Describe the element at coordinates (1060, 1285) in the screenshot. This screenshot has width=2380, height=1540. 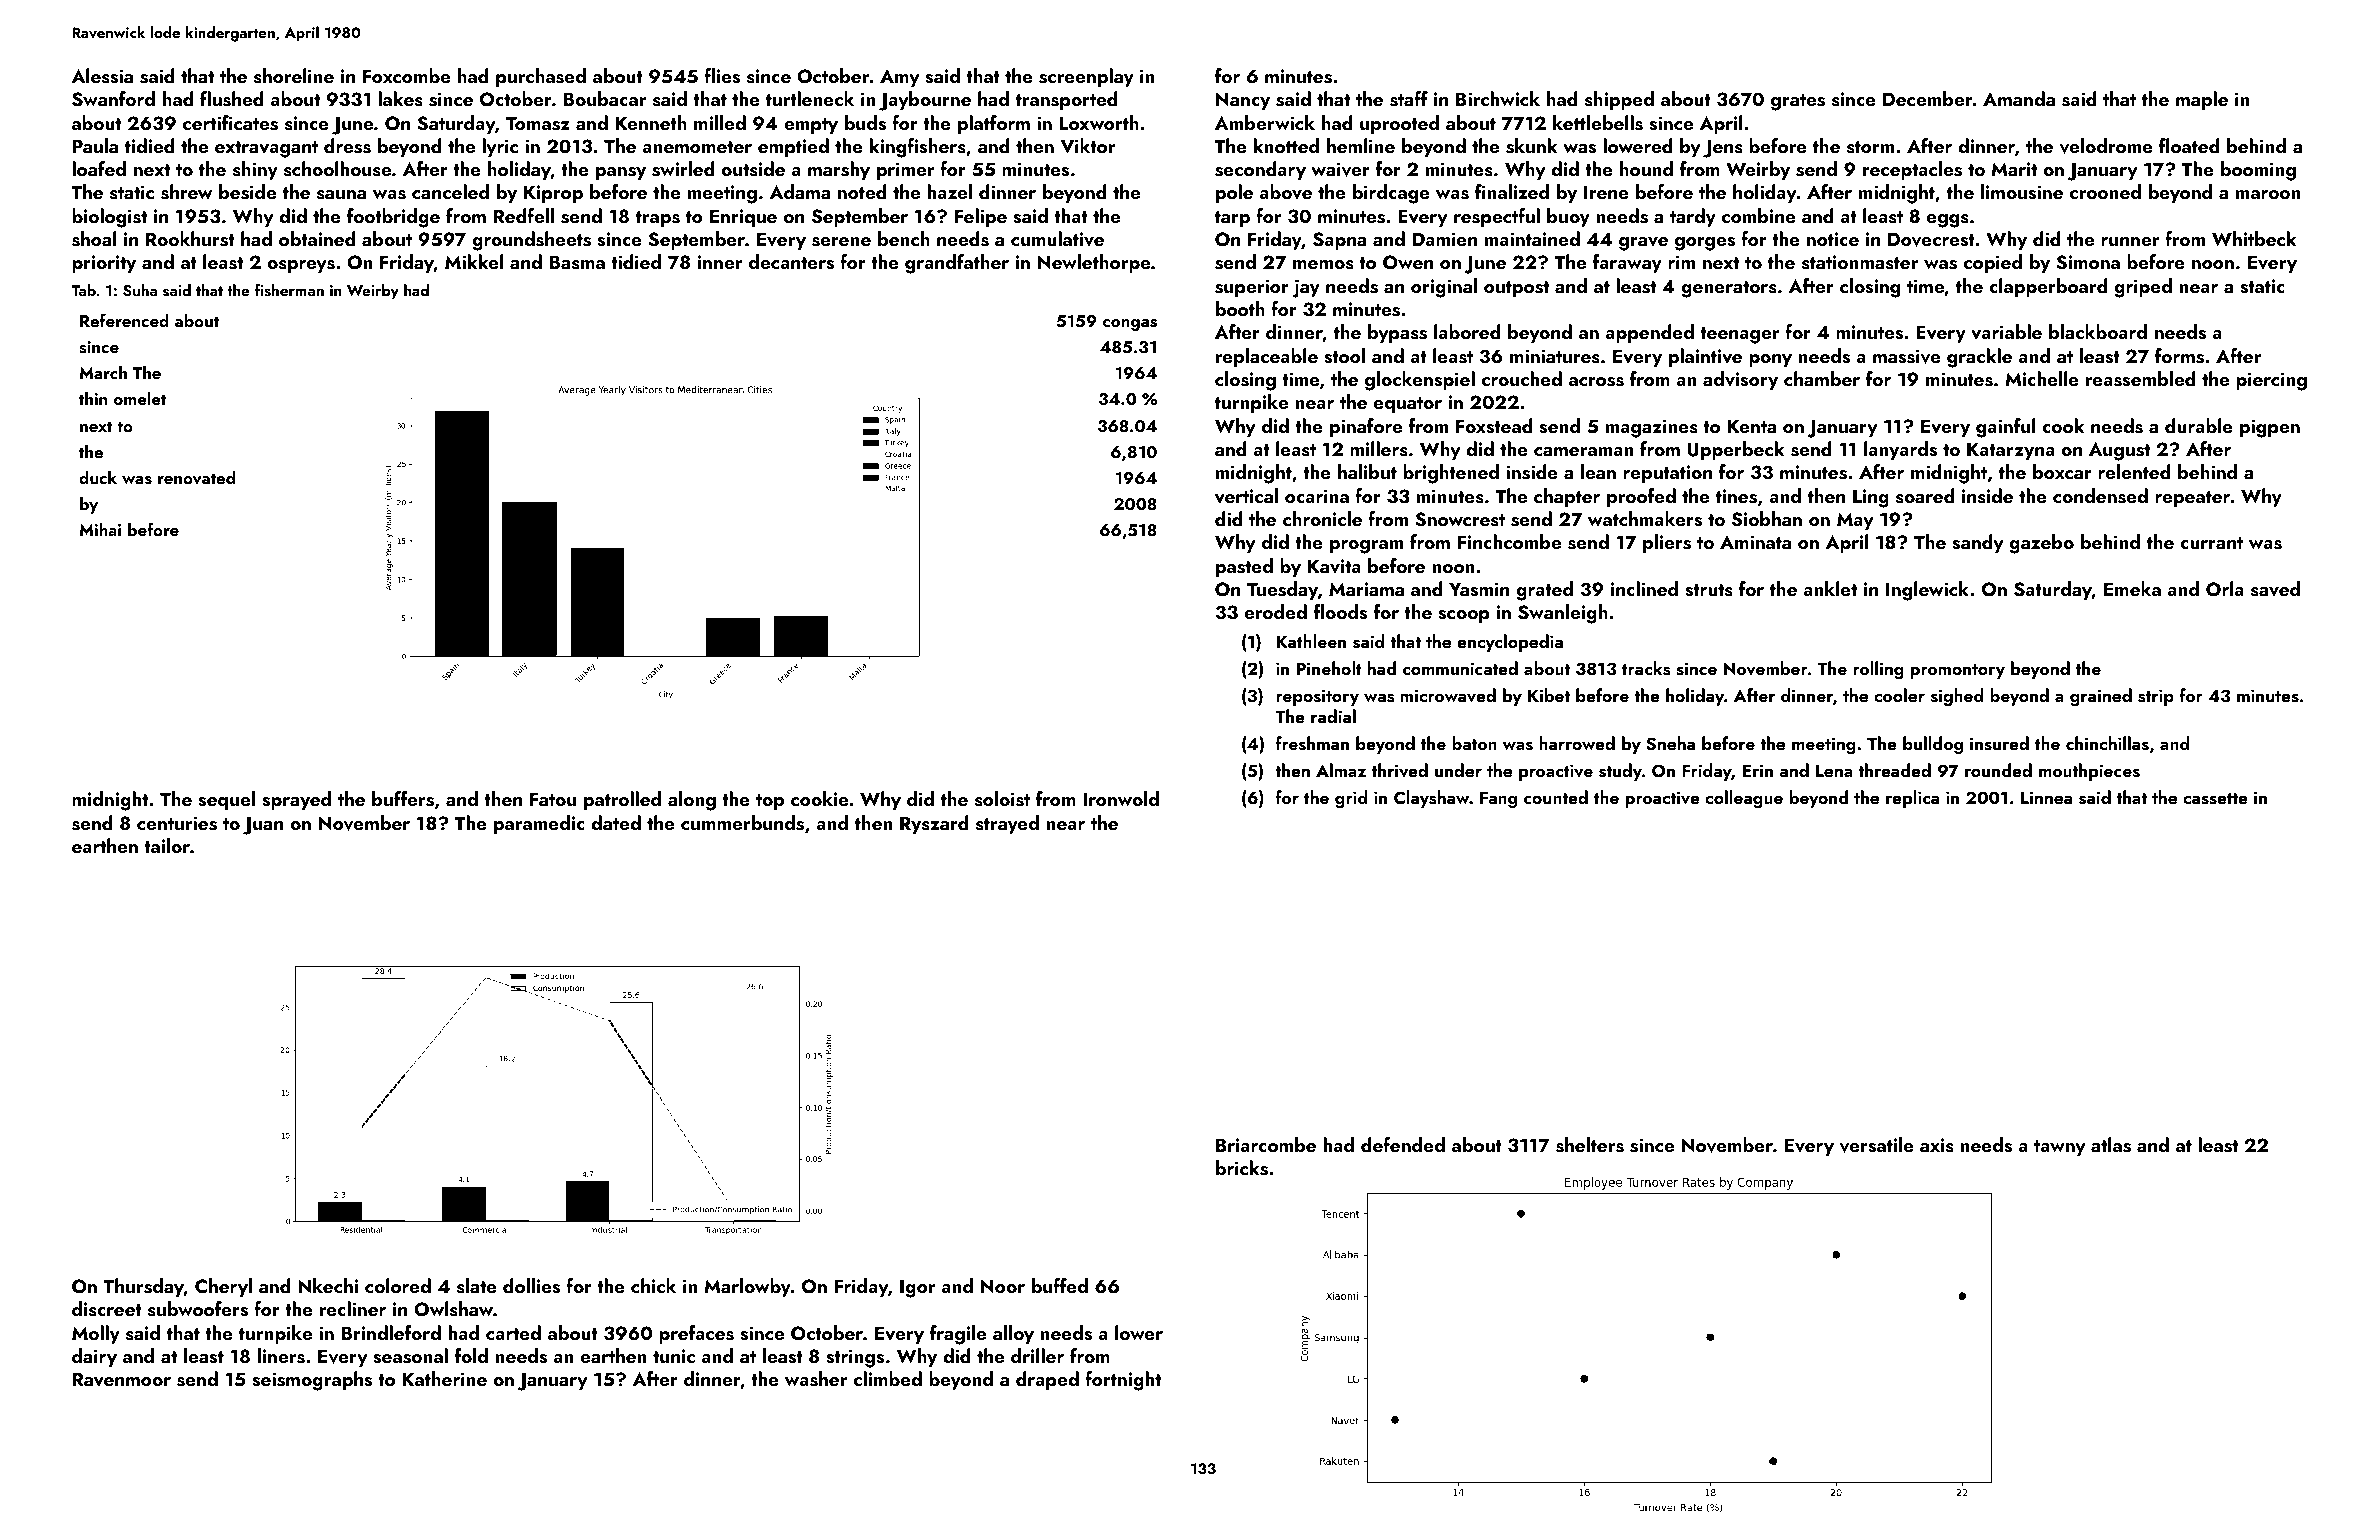
I see `buffed` at that location.
